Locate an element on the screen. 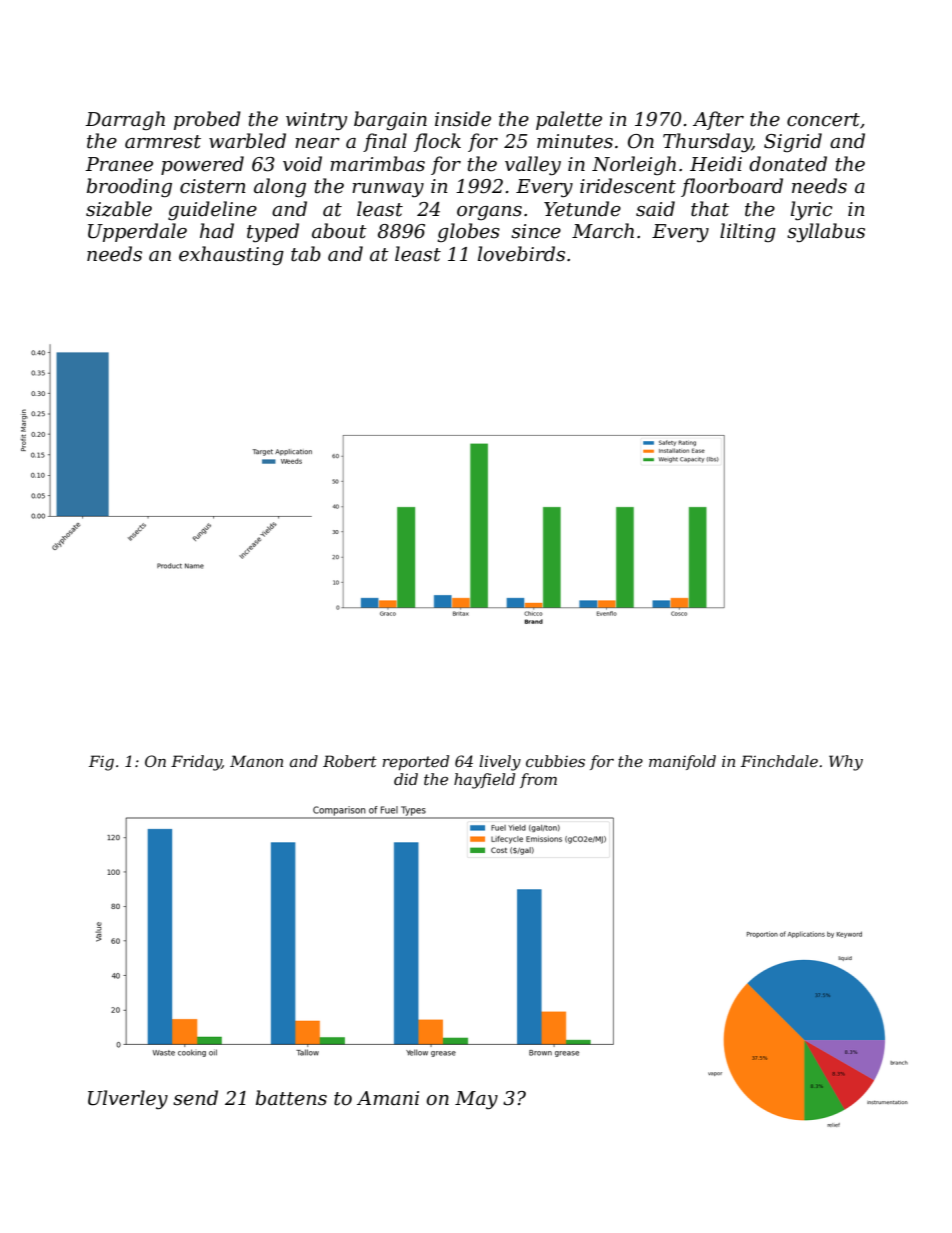 The image size is (952, 1233). Manon is located at coordinates (256, 761).
